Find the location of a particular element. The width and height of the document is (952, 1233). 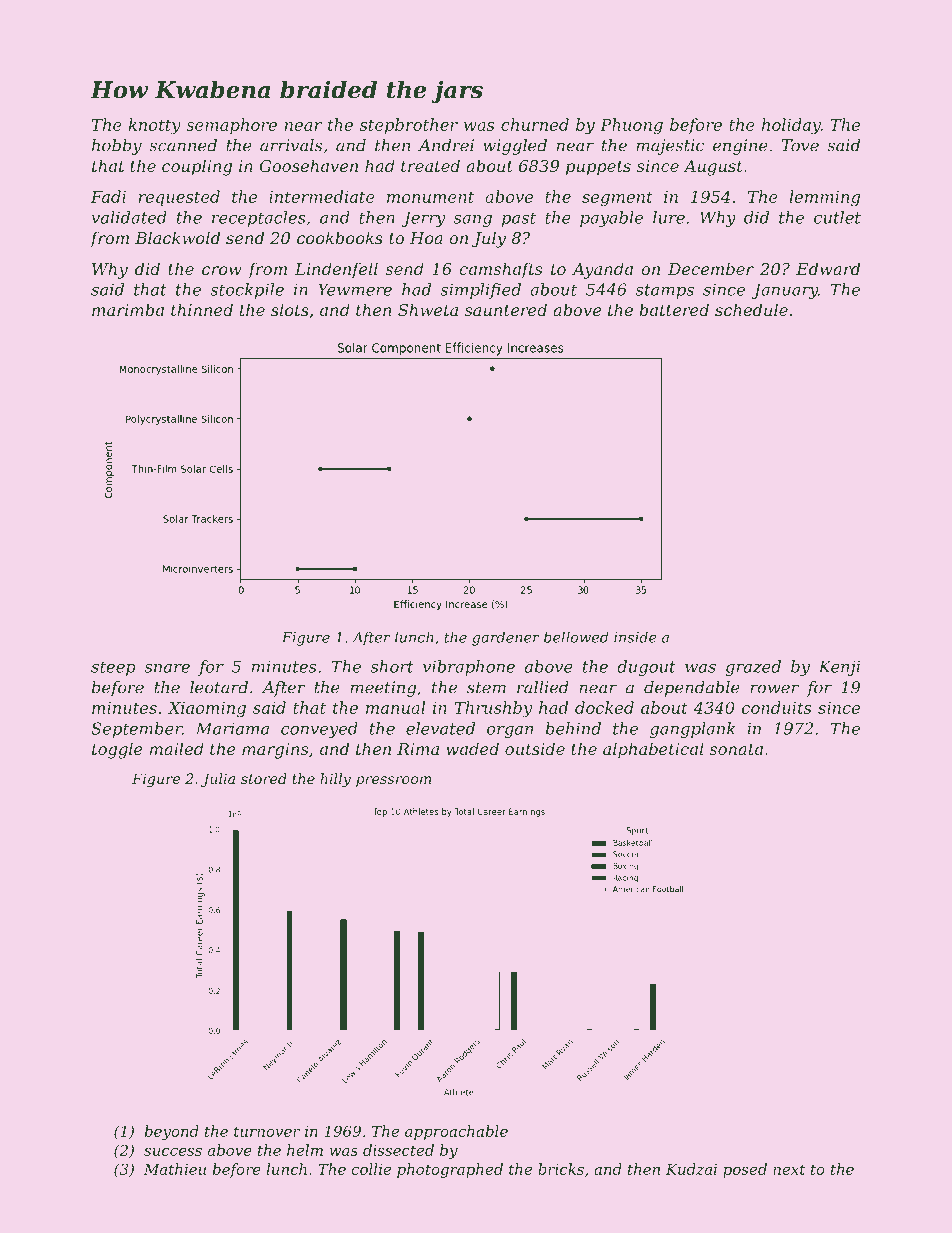

marimba is located at coordinates (128, 309).
